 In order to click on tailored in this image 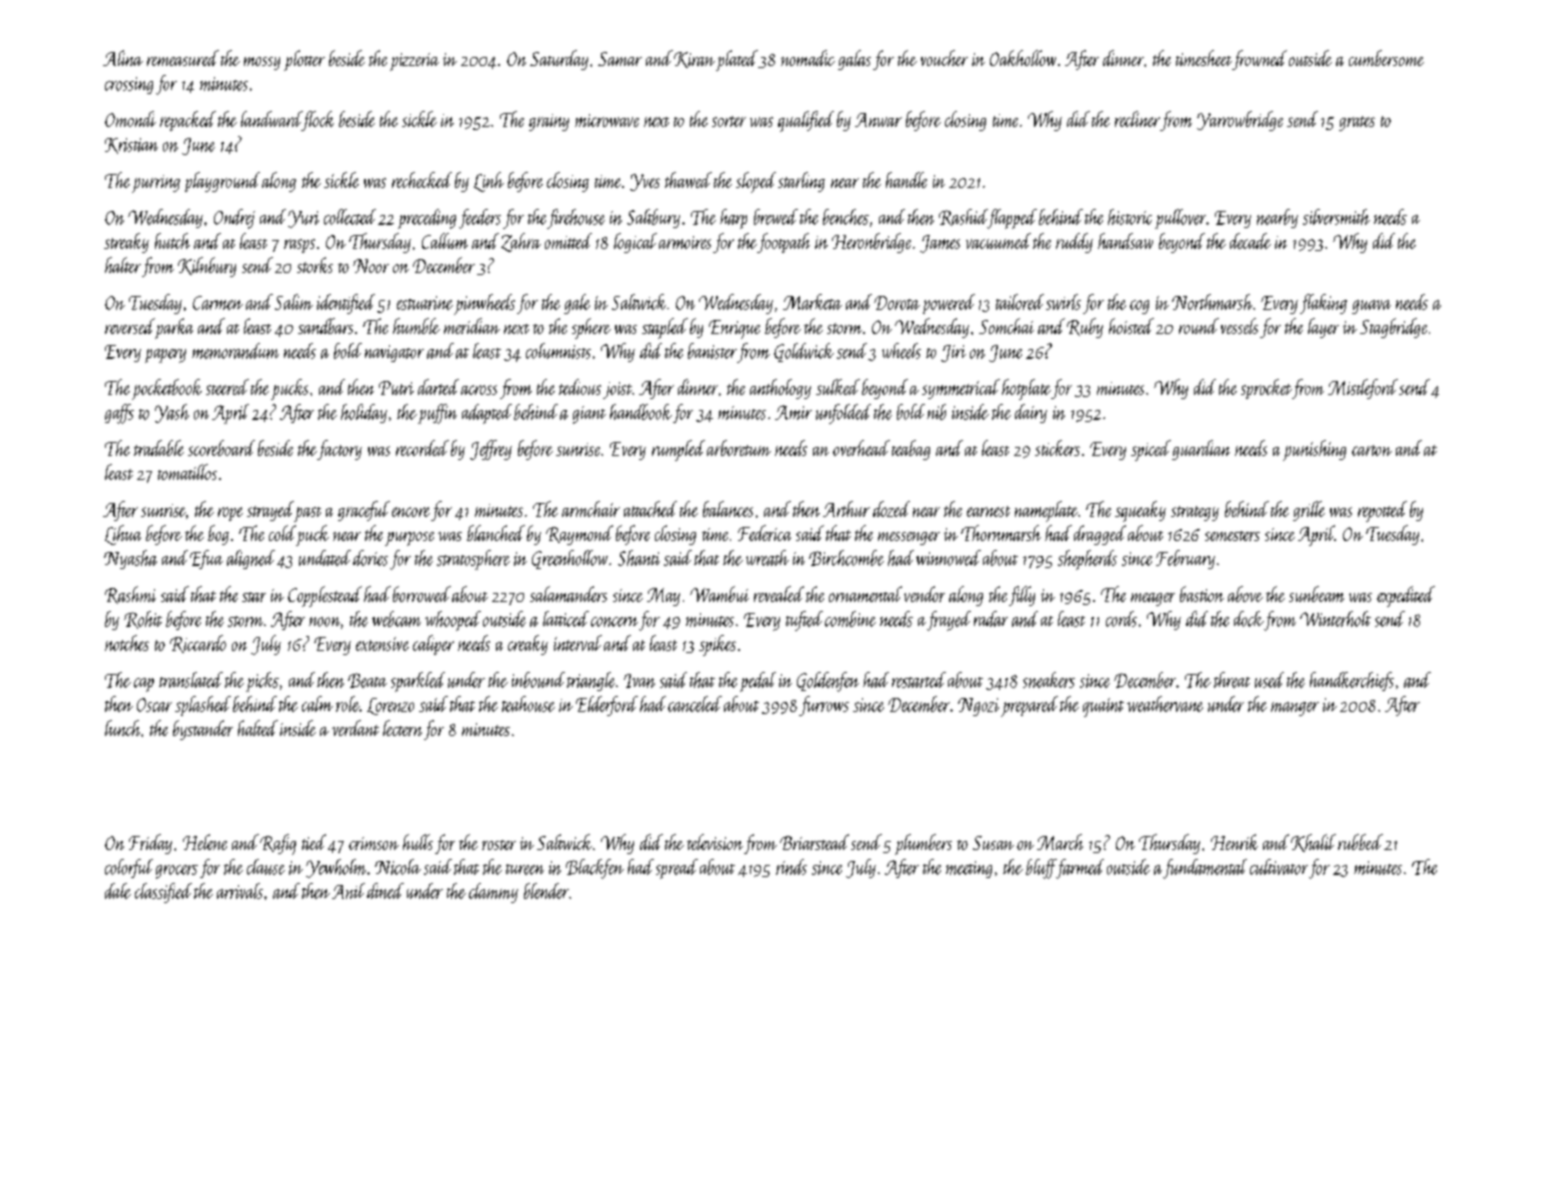, I will do `click(1020, 302)`.
